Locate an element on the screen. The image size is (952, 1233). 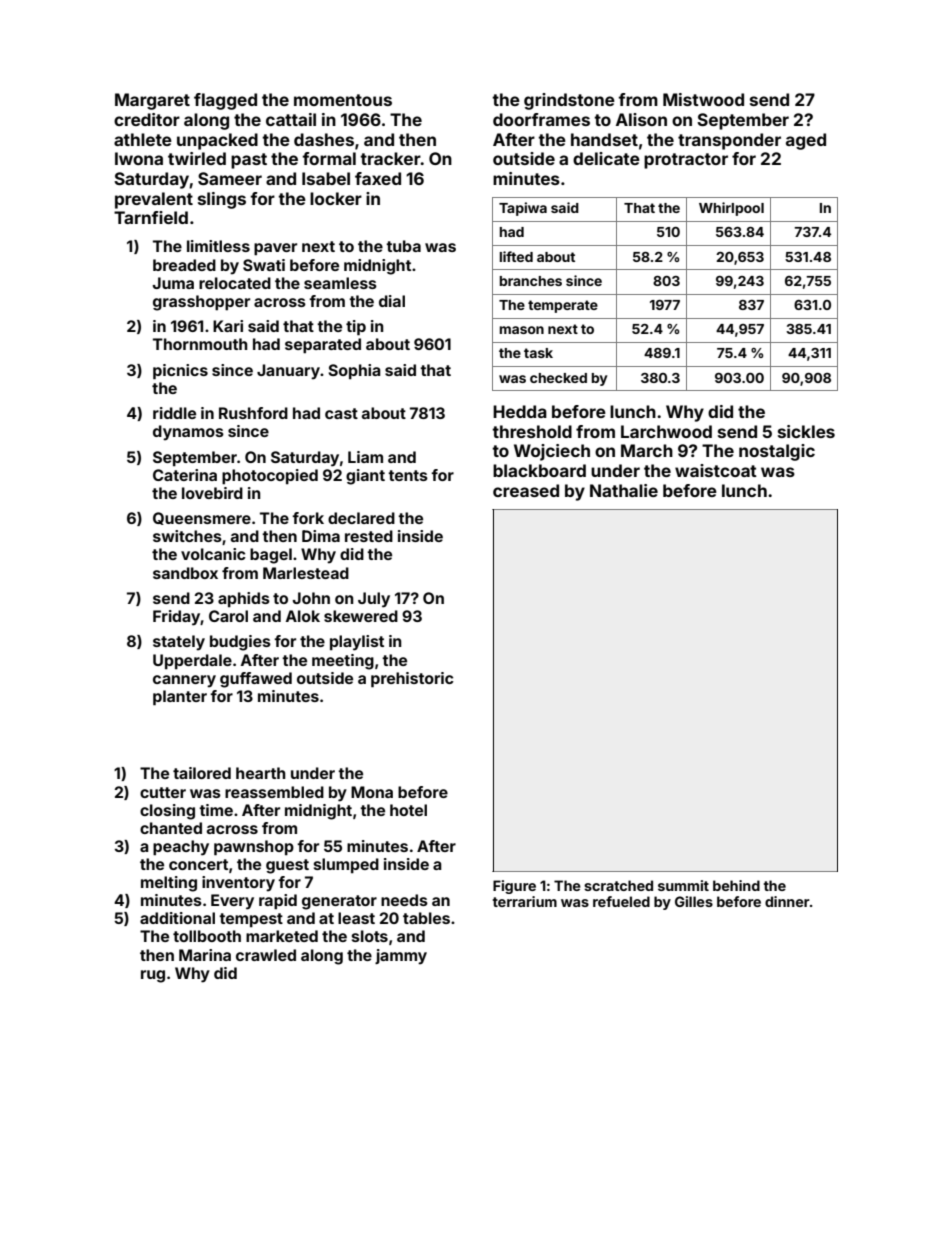
dinner is located at coordinates (787, 901).
